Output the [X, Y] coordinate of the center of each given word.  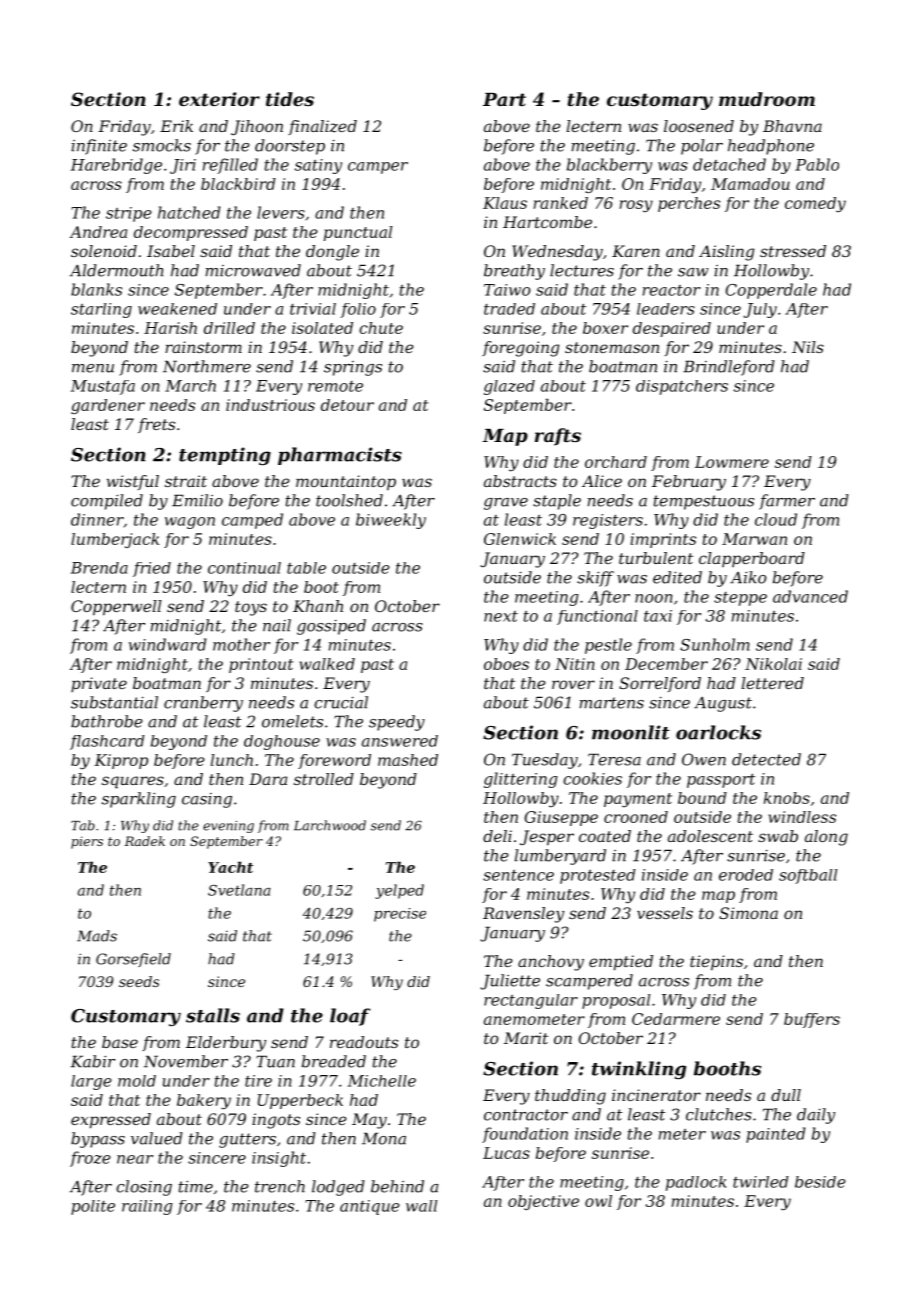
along [826, 838]
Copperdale [771, 291]
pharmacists [340, 456]
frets [156, 425]
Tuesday [545, 761]
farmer [787, 502]
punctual [358, 233]
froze [90, 1159]
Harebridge [116, 166]
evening [228, 827]
